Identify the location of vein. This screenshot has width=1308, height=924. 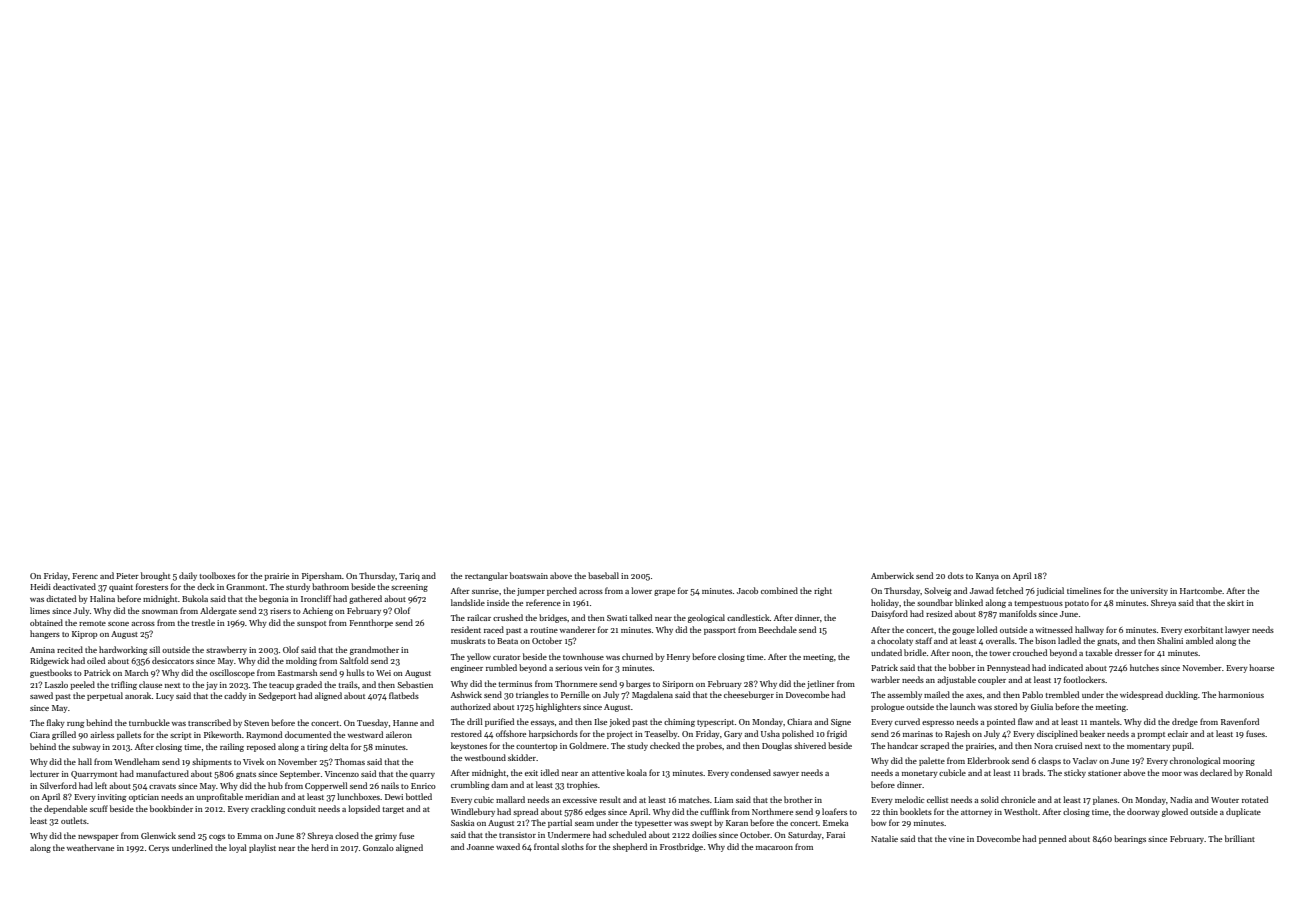
(592, 668).
